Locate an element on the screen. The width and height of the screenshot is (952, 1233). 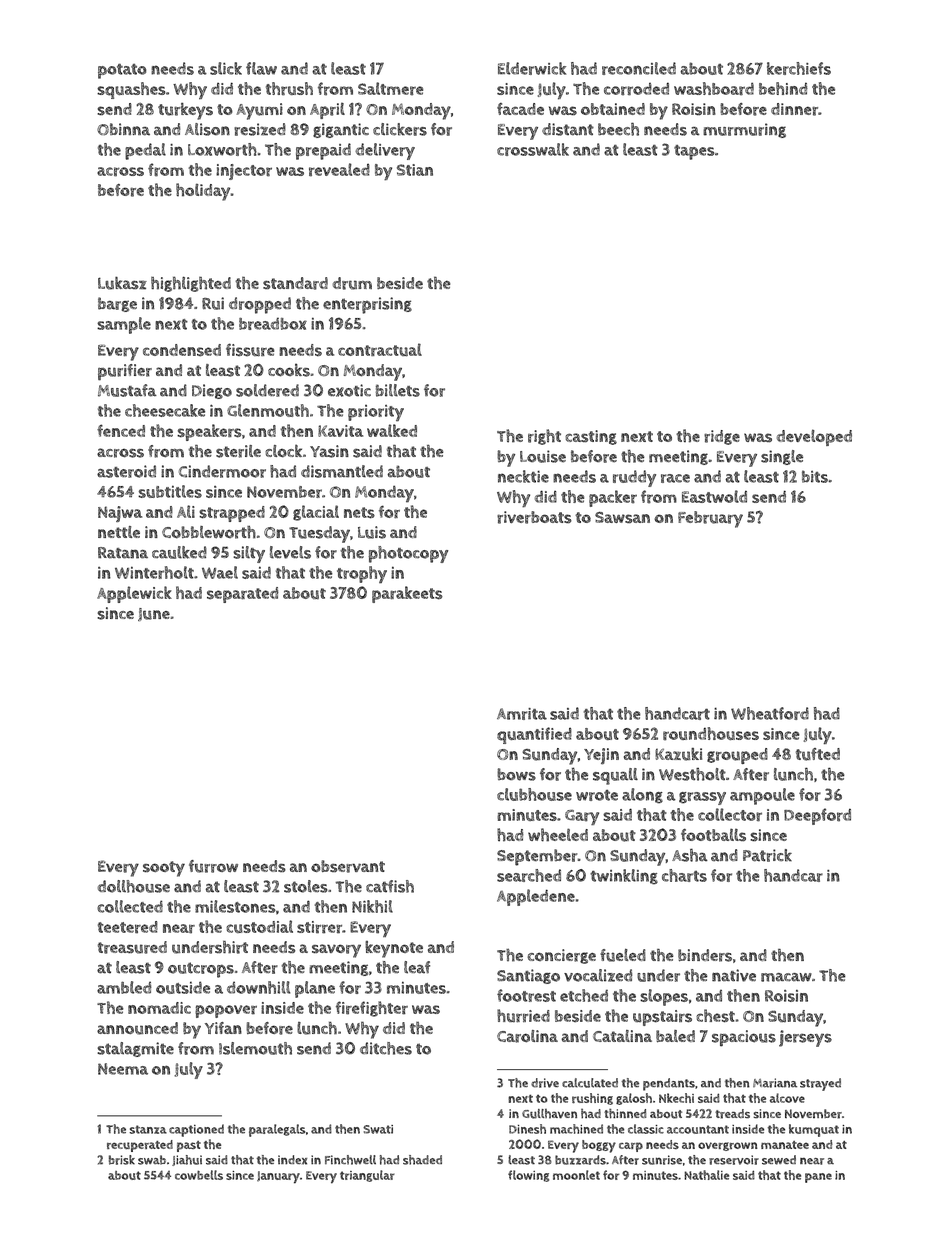
cowbells is located at coordinates (199, 1175).
